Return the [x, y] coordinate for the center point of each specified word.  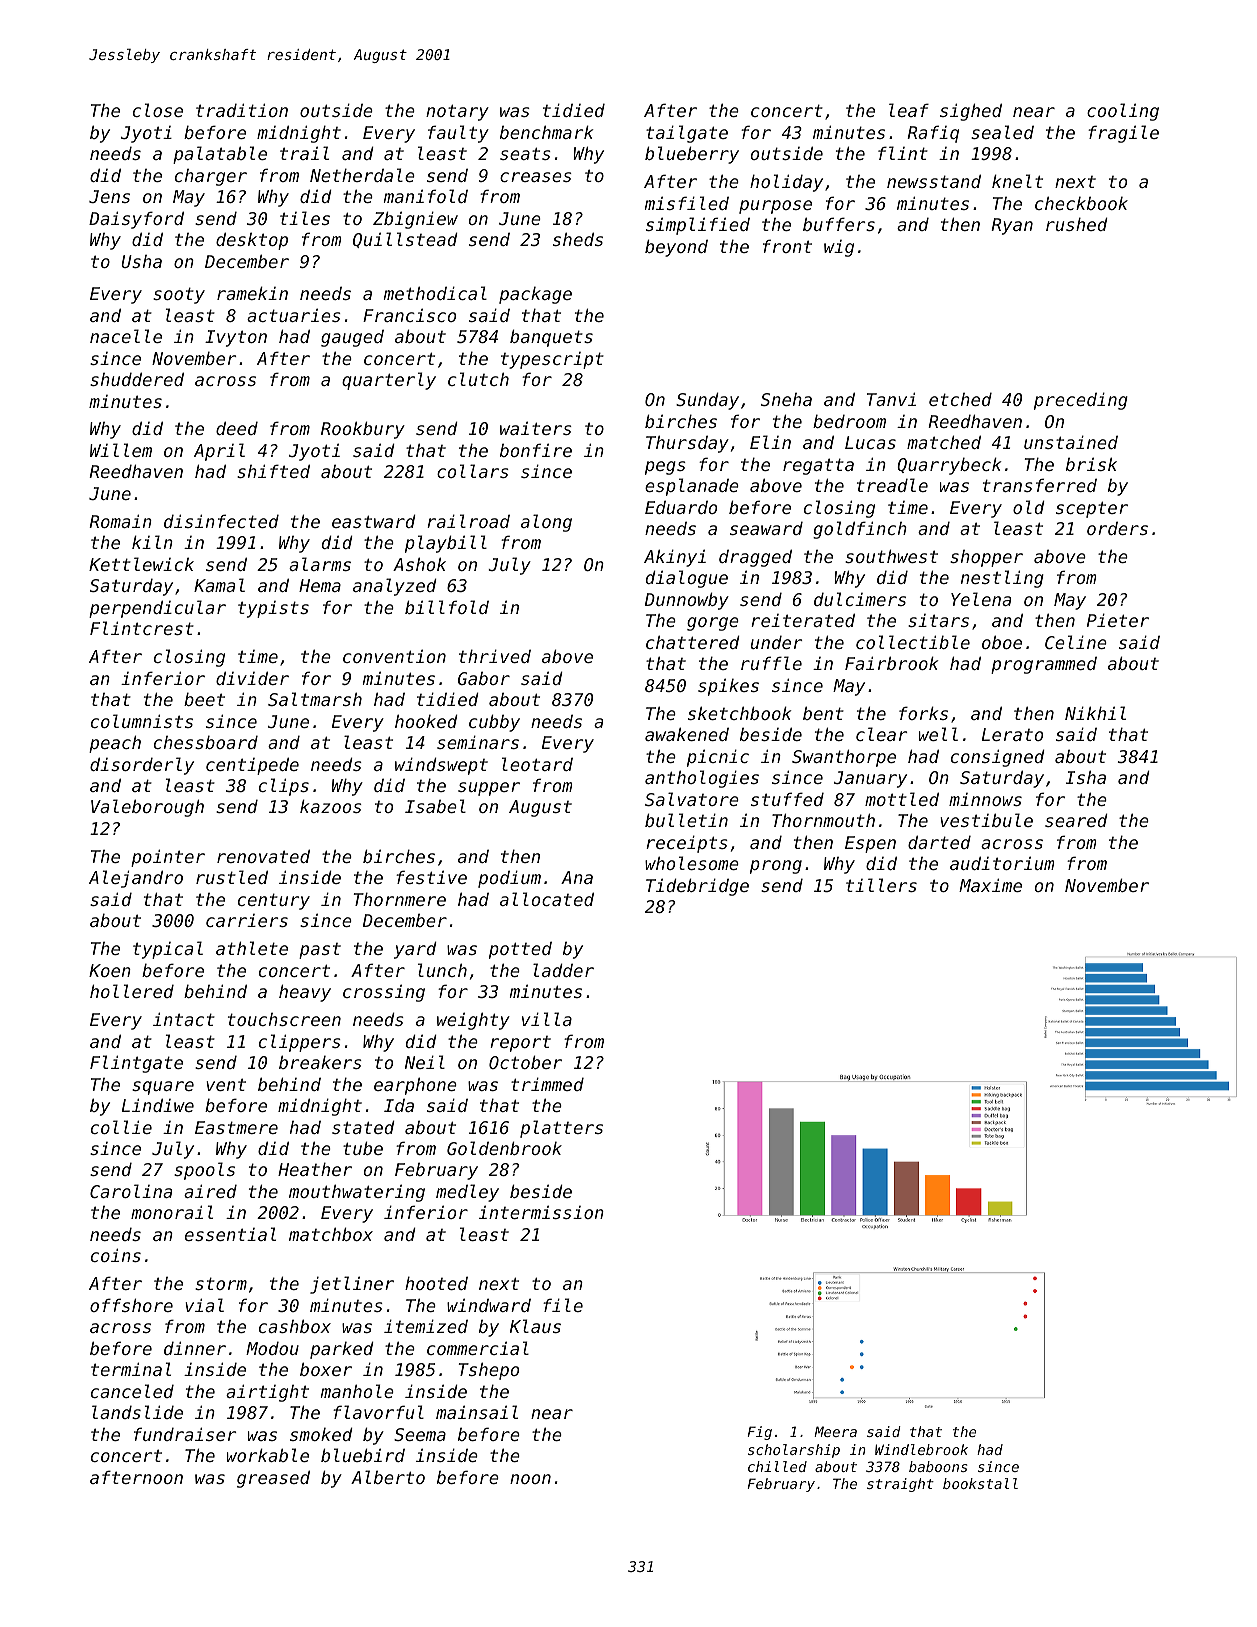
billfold [447, 607]
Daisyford [136, 220]
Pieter [1118, 620]
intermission [541, 1212]
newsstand [934, 181]
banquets [551, 338]
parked [342, 1350]
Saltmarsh [315, 699]
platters [561, 1129]
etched [960, 399]
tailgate [687, 134]
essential [230, 1234]
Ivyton [236, 338]
